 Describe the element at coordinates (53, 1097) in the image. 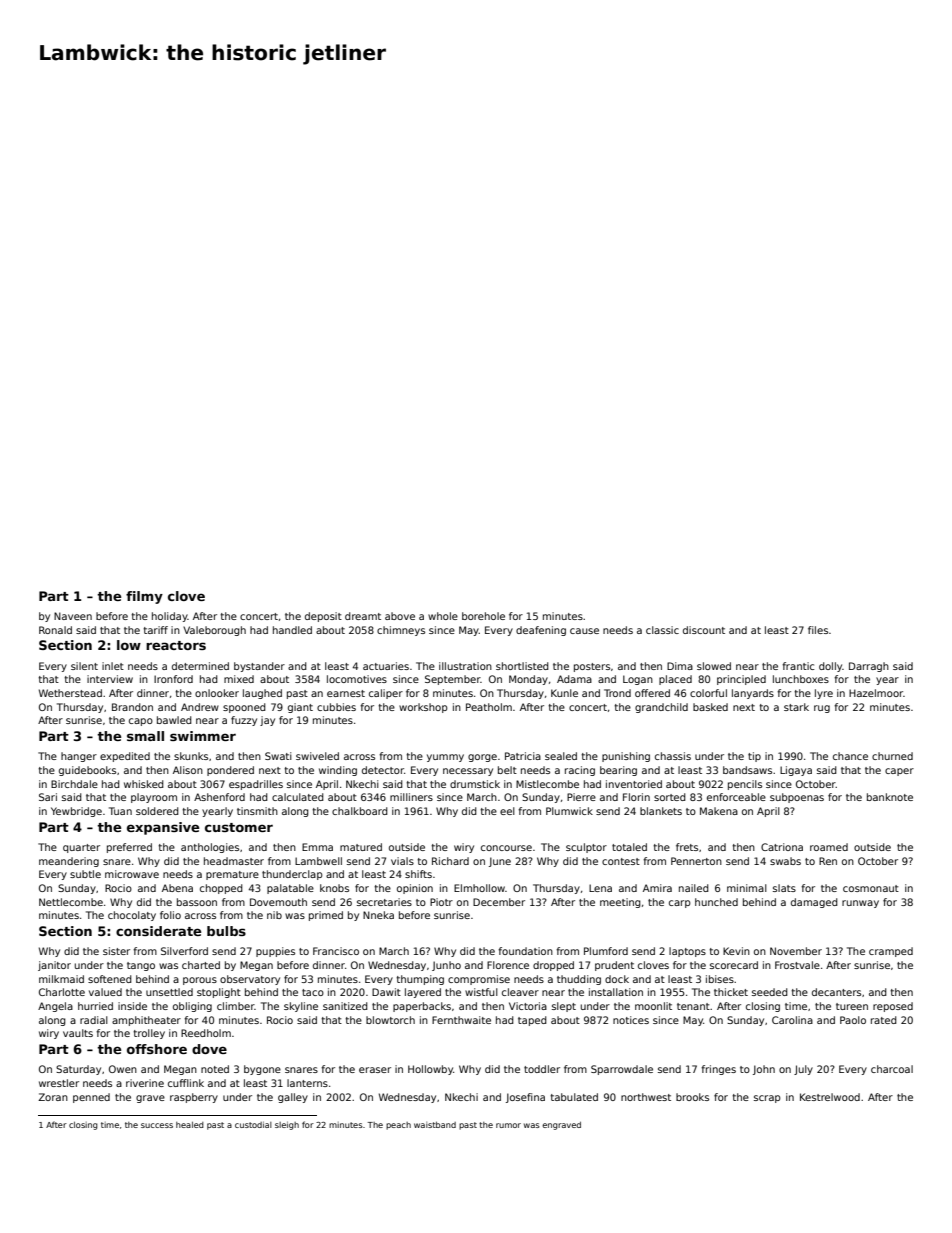

I see `Zoran` at that location.
